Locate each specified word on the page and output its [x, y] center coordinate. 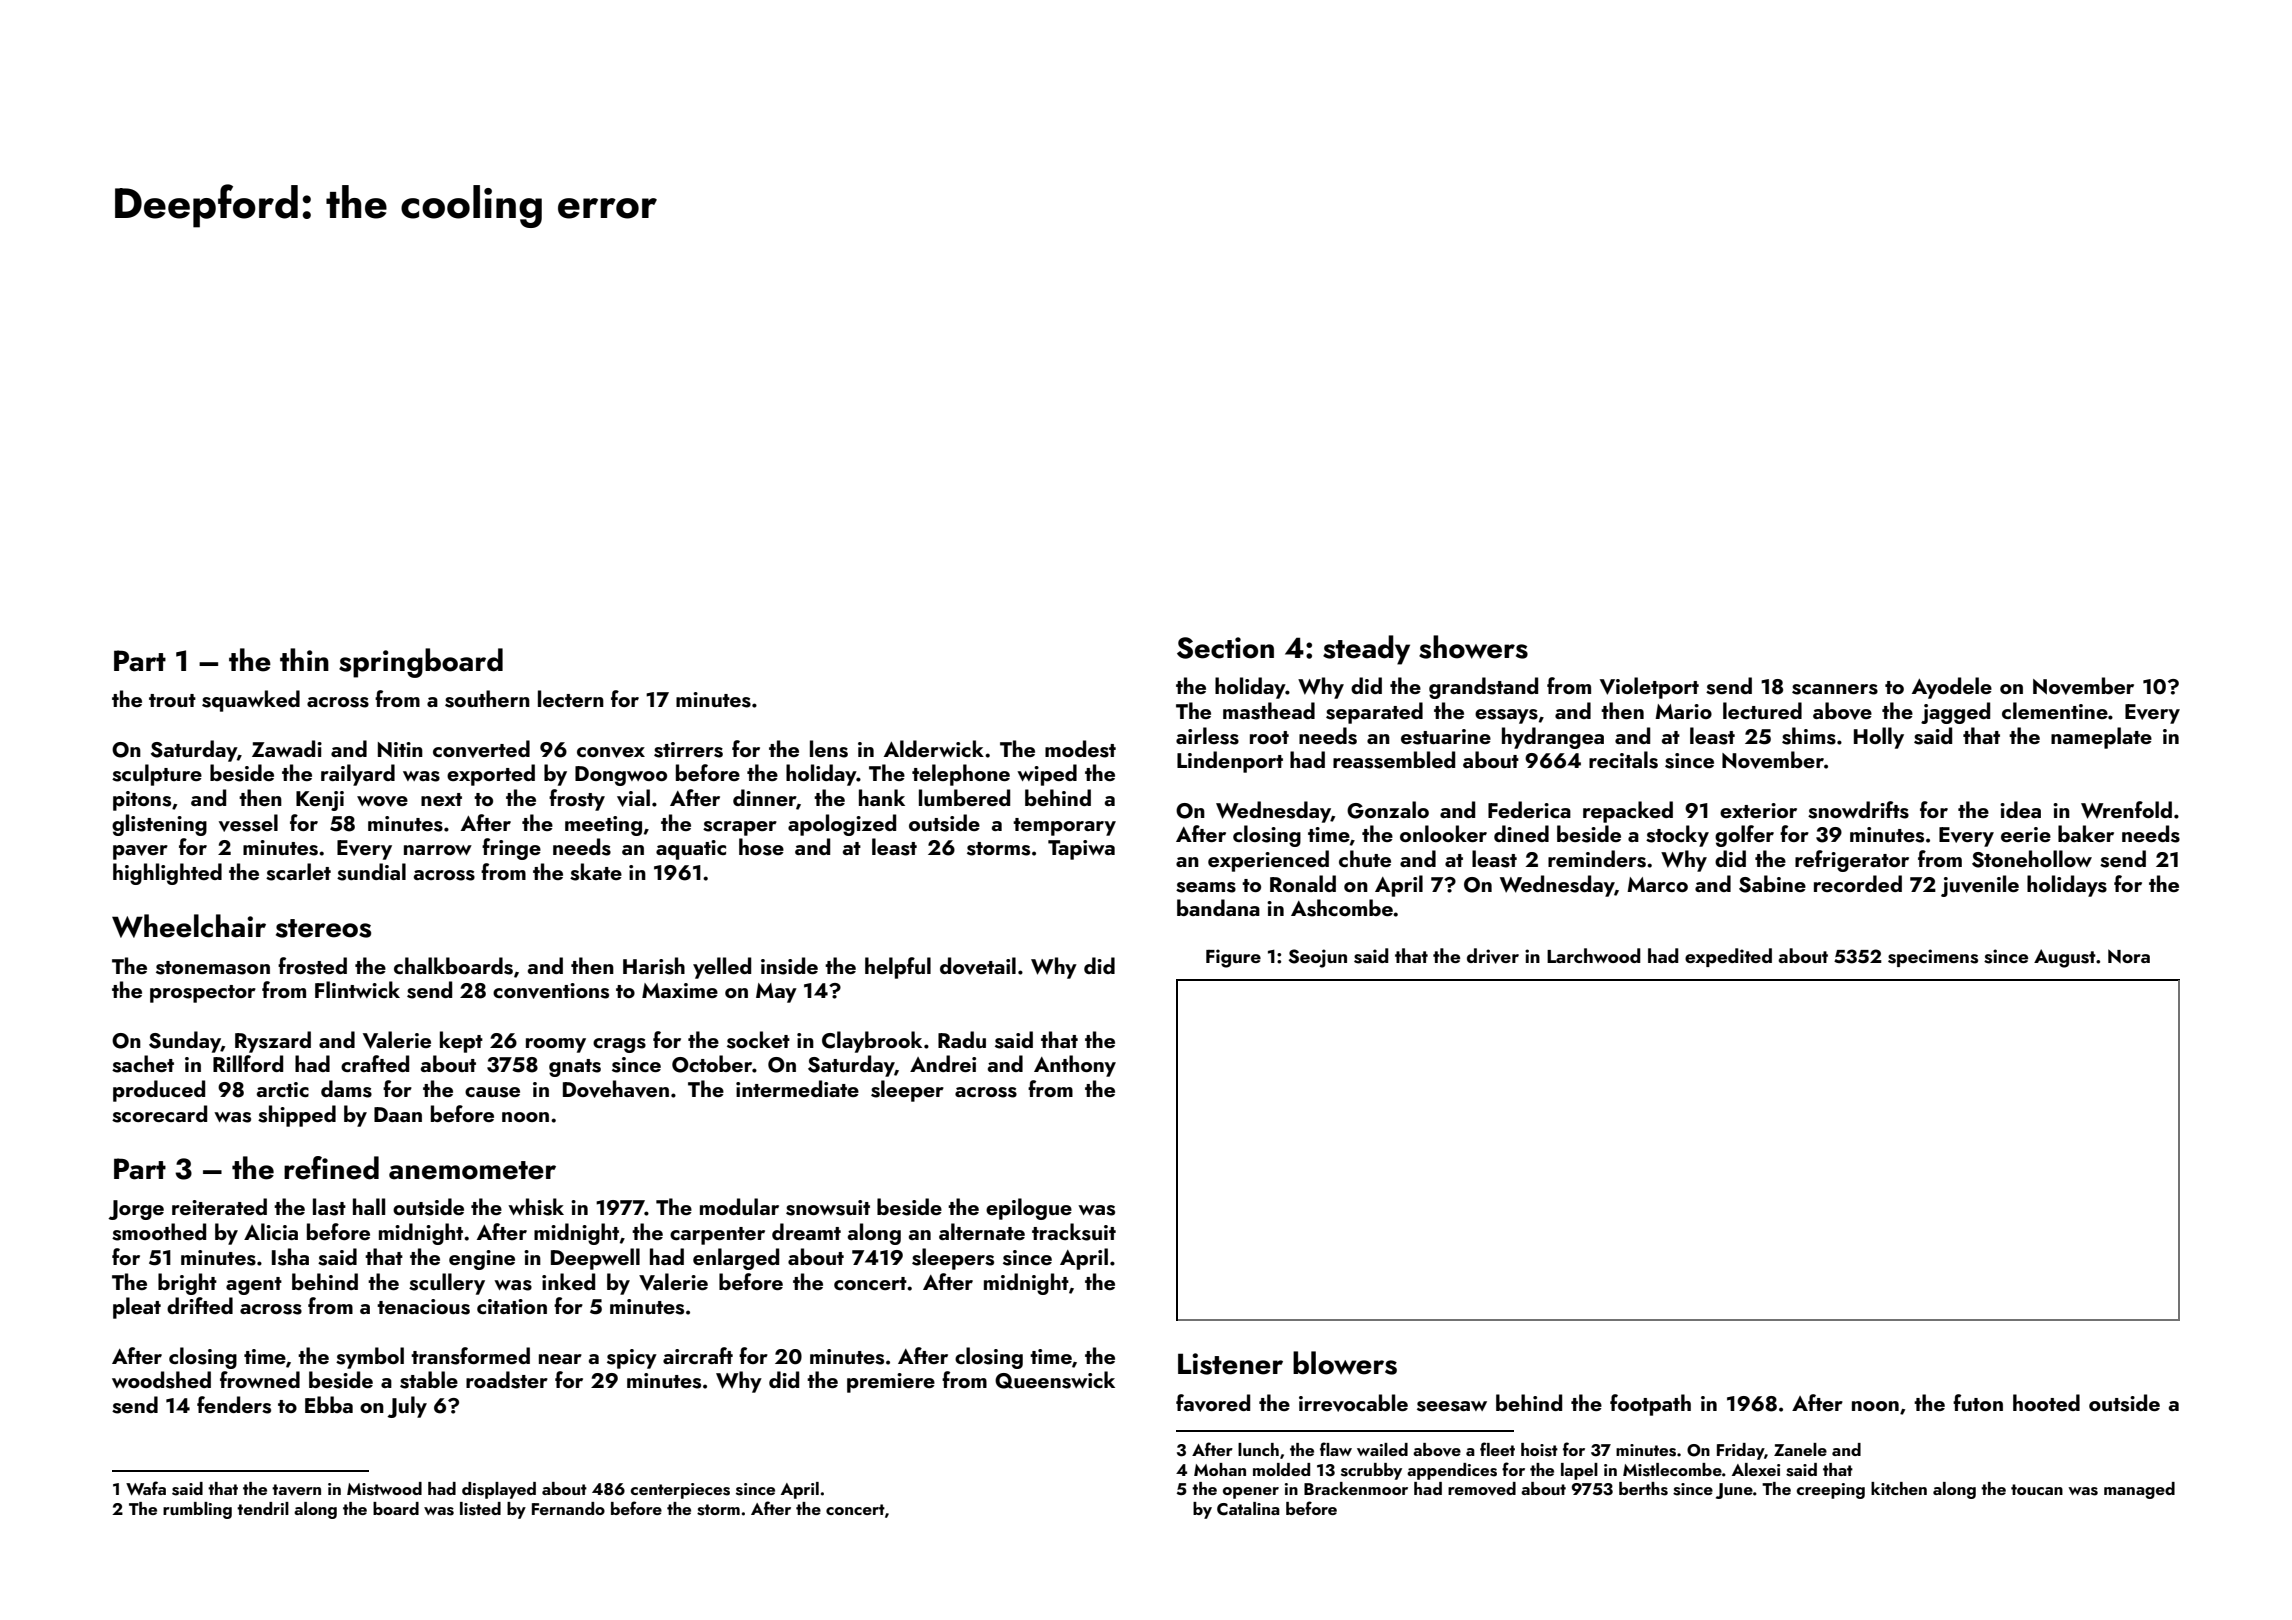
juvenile [1980, 886]
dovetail [978, 966]
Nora [2129, 956]
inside [789, 966]
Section [1225, 648]
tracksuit [1074, 1232]
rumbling [197, 1510]
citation [512, 1306]
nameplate [2101, 738]
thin [304, 659]
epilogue [1029, 1209]
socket [758, 1040]
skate [596, 872]
